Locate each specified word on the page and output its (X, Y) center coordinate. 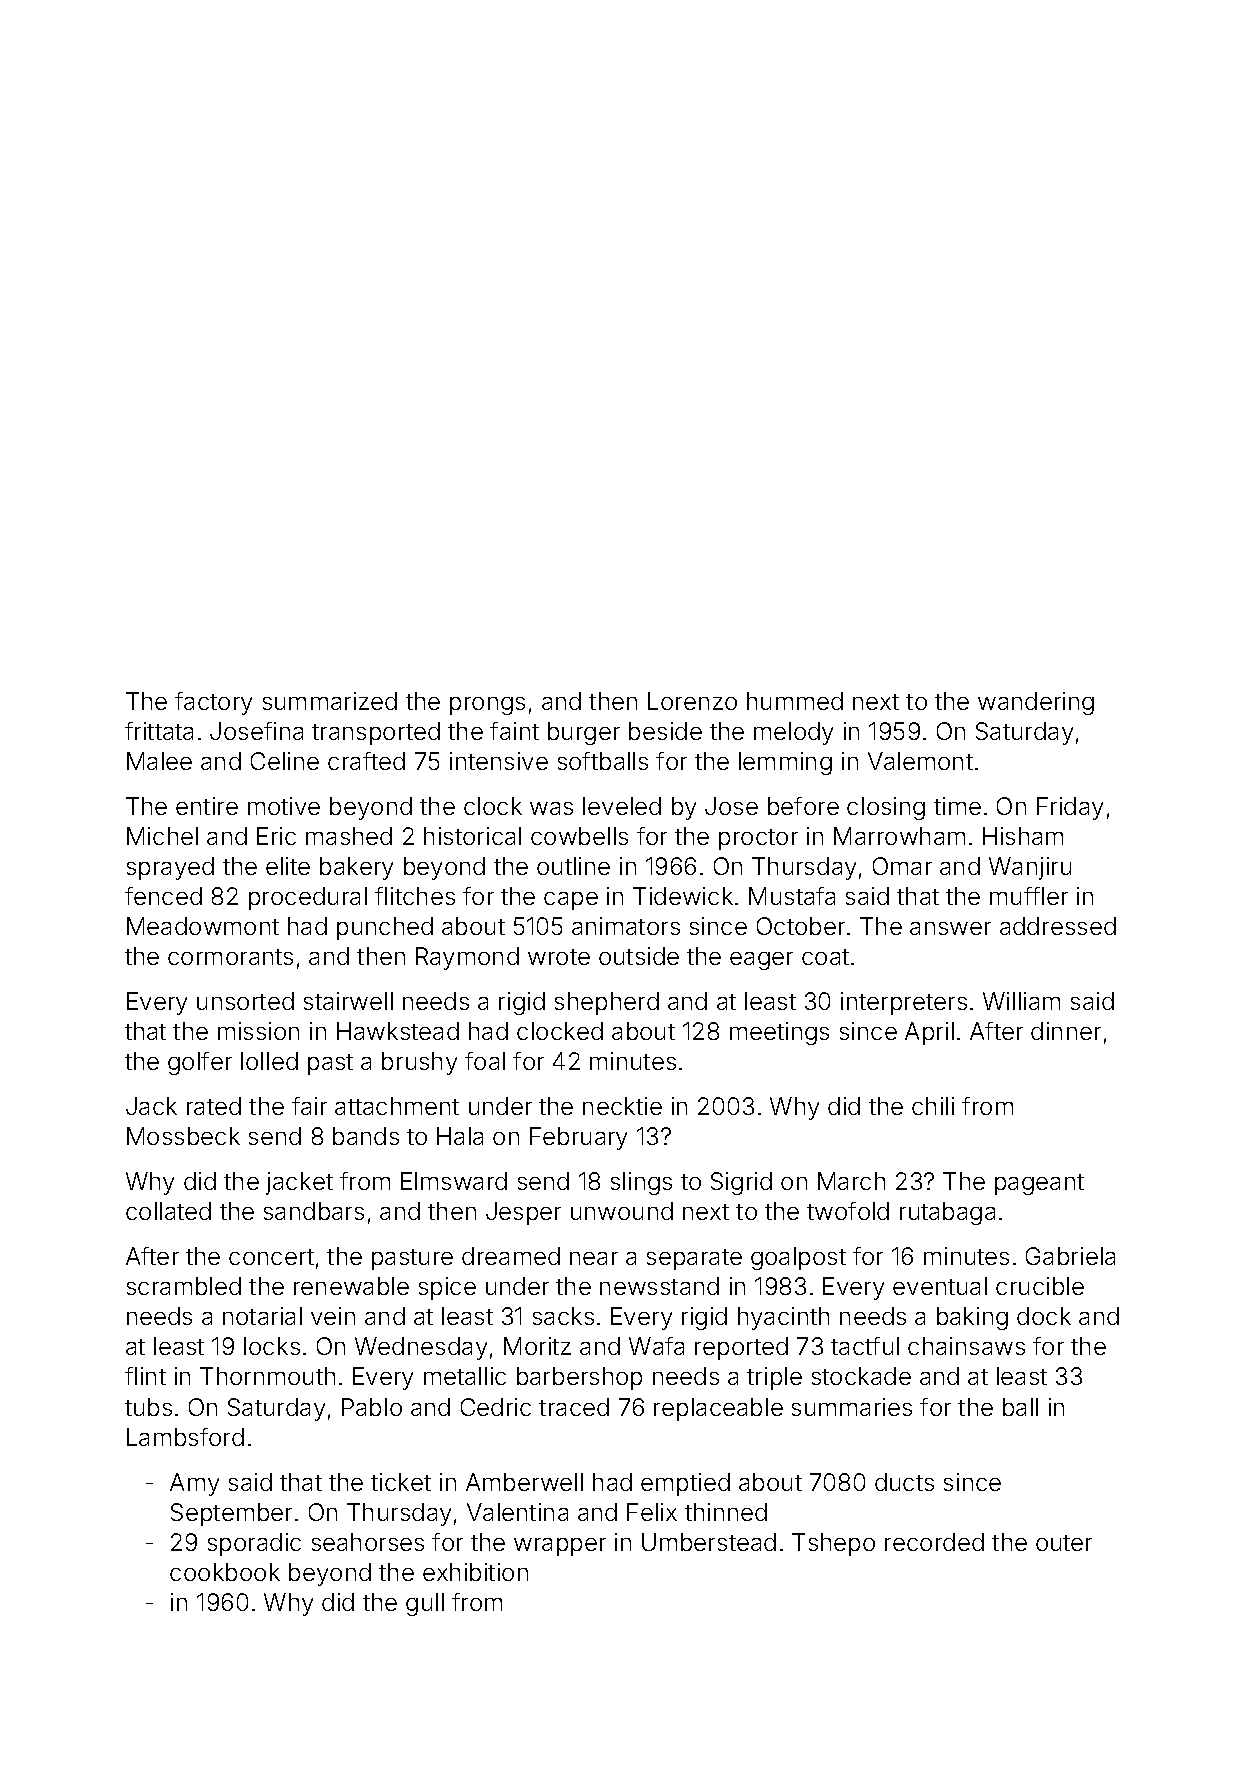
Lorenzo (692, 701)
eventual (940, 1286)
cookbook (225, 1572)
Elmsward (454, 1181)
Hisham (1023, 836)
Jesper (523, 1213)
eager (761, 961)
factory (213, 703)
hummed (795, 701)
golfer (200, 1063)
